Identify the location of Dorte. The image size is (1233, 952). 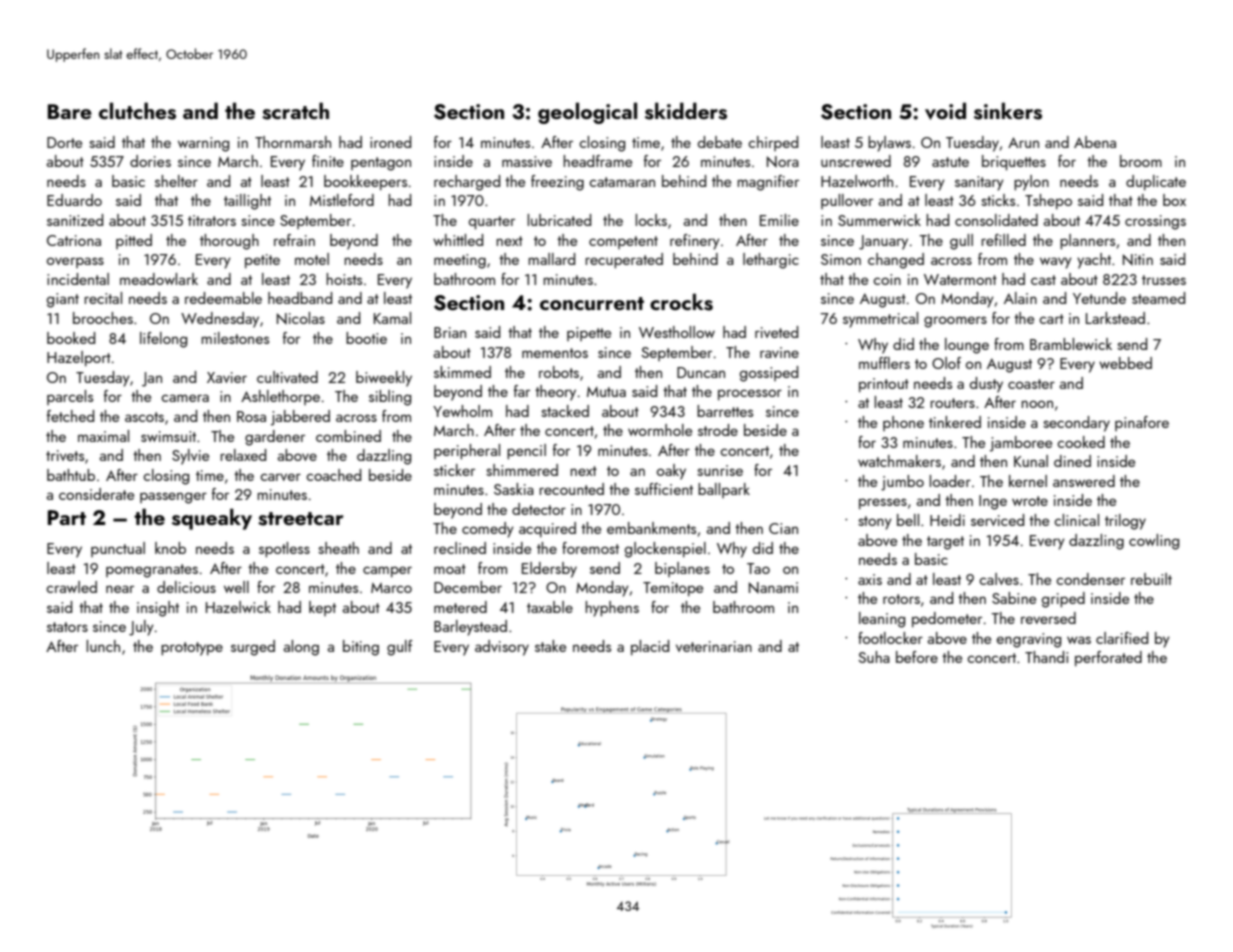
(64, 142).
